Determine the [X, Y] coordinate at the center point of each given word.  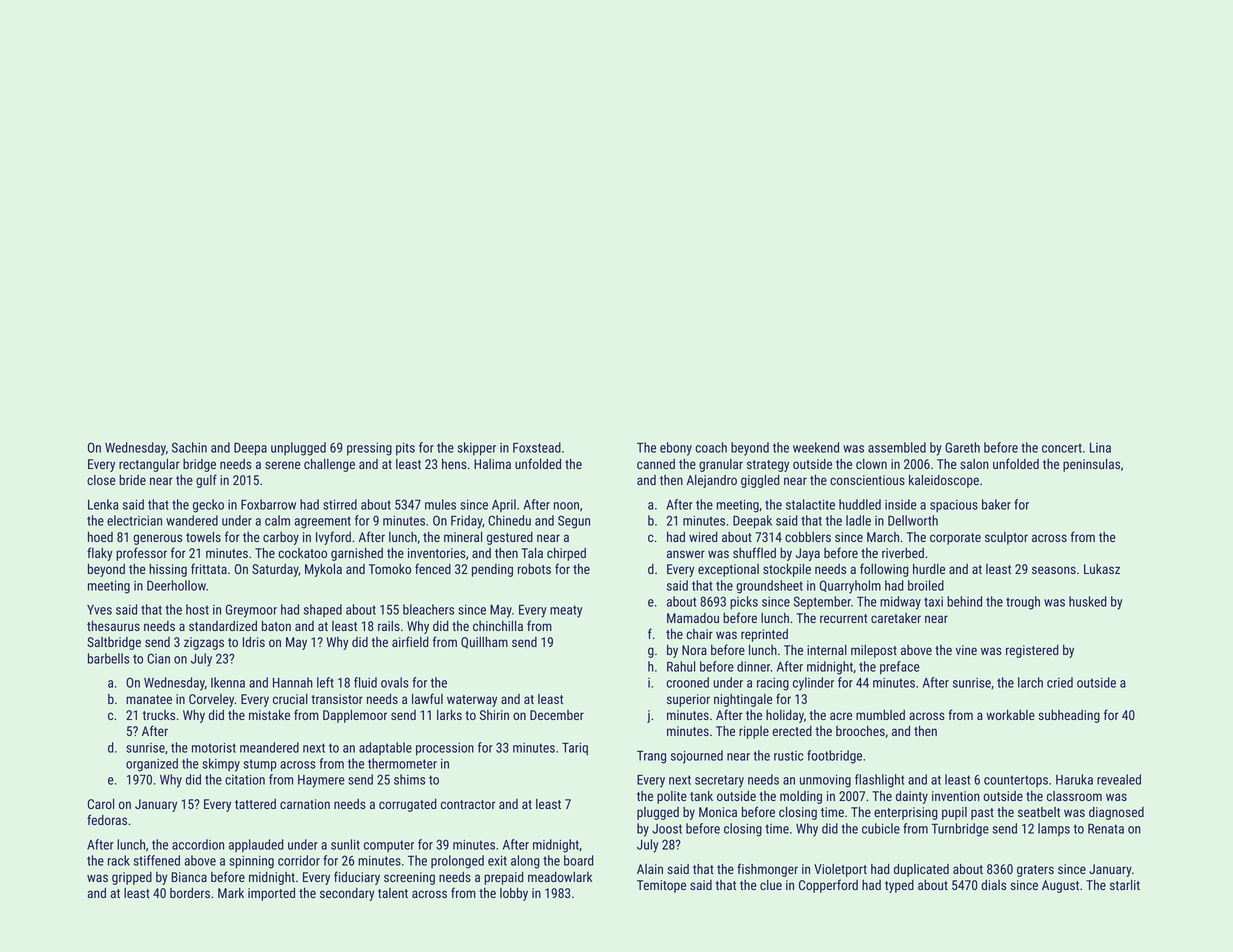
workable [1010, 715]
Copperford [828, 886]
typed [899, 886]
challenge [329, 465]
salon [974, 464]
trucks [158, 715]
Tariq [575, 748]
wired [703, 537]
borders [190, 893]
